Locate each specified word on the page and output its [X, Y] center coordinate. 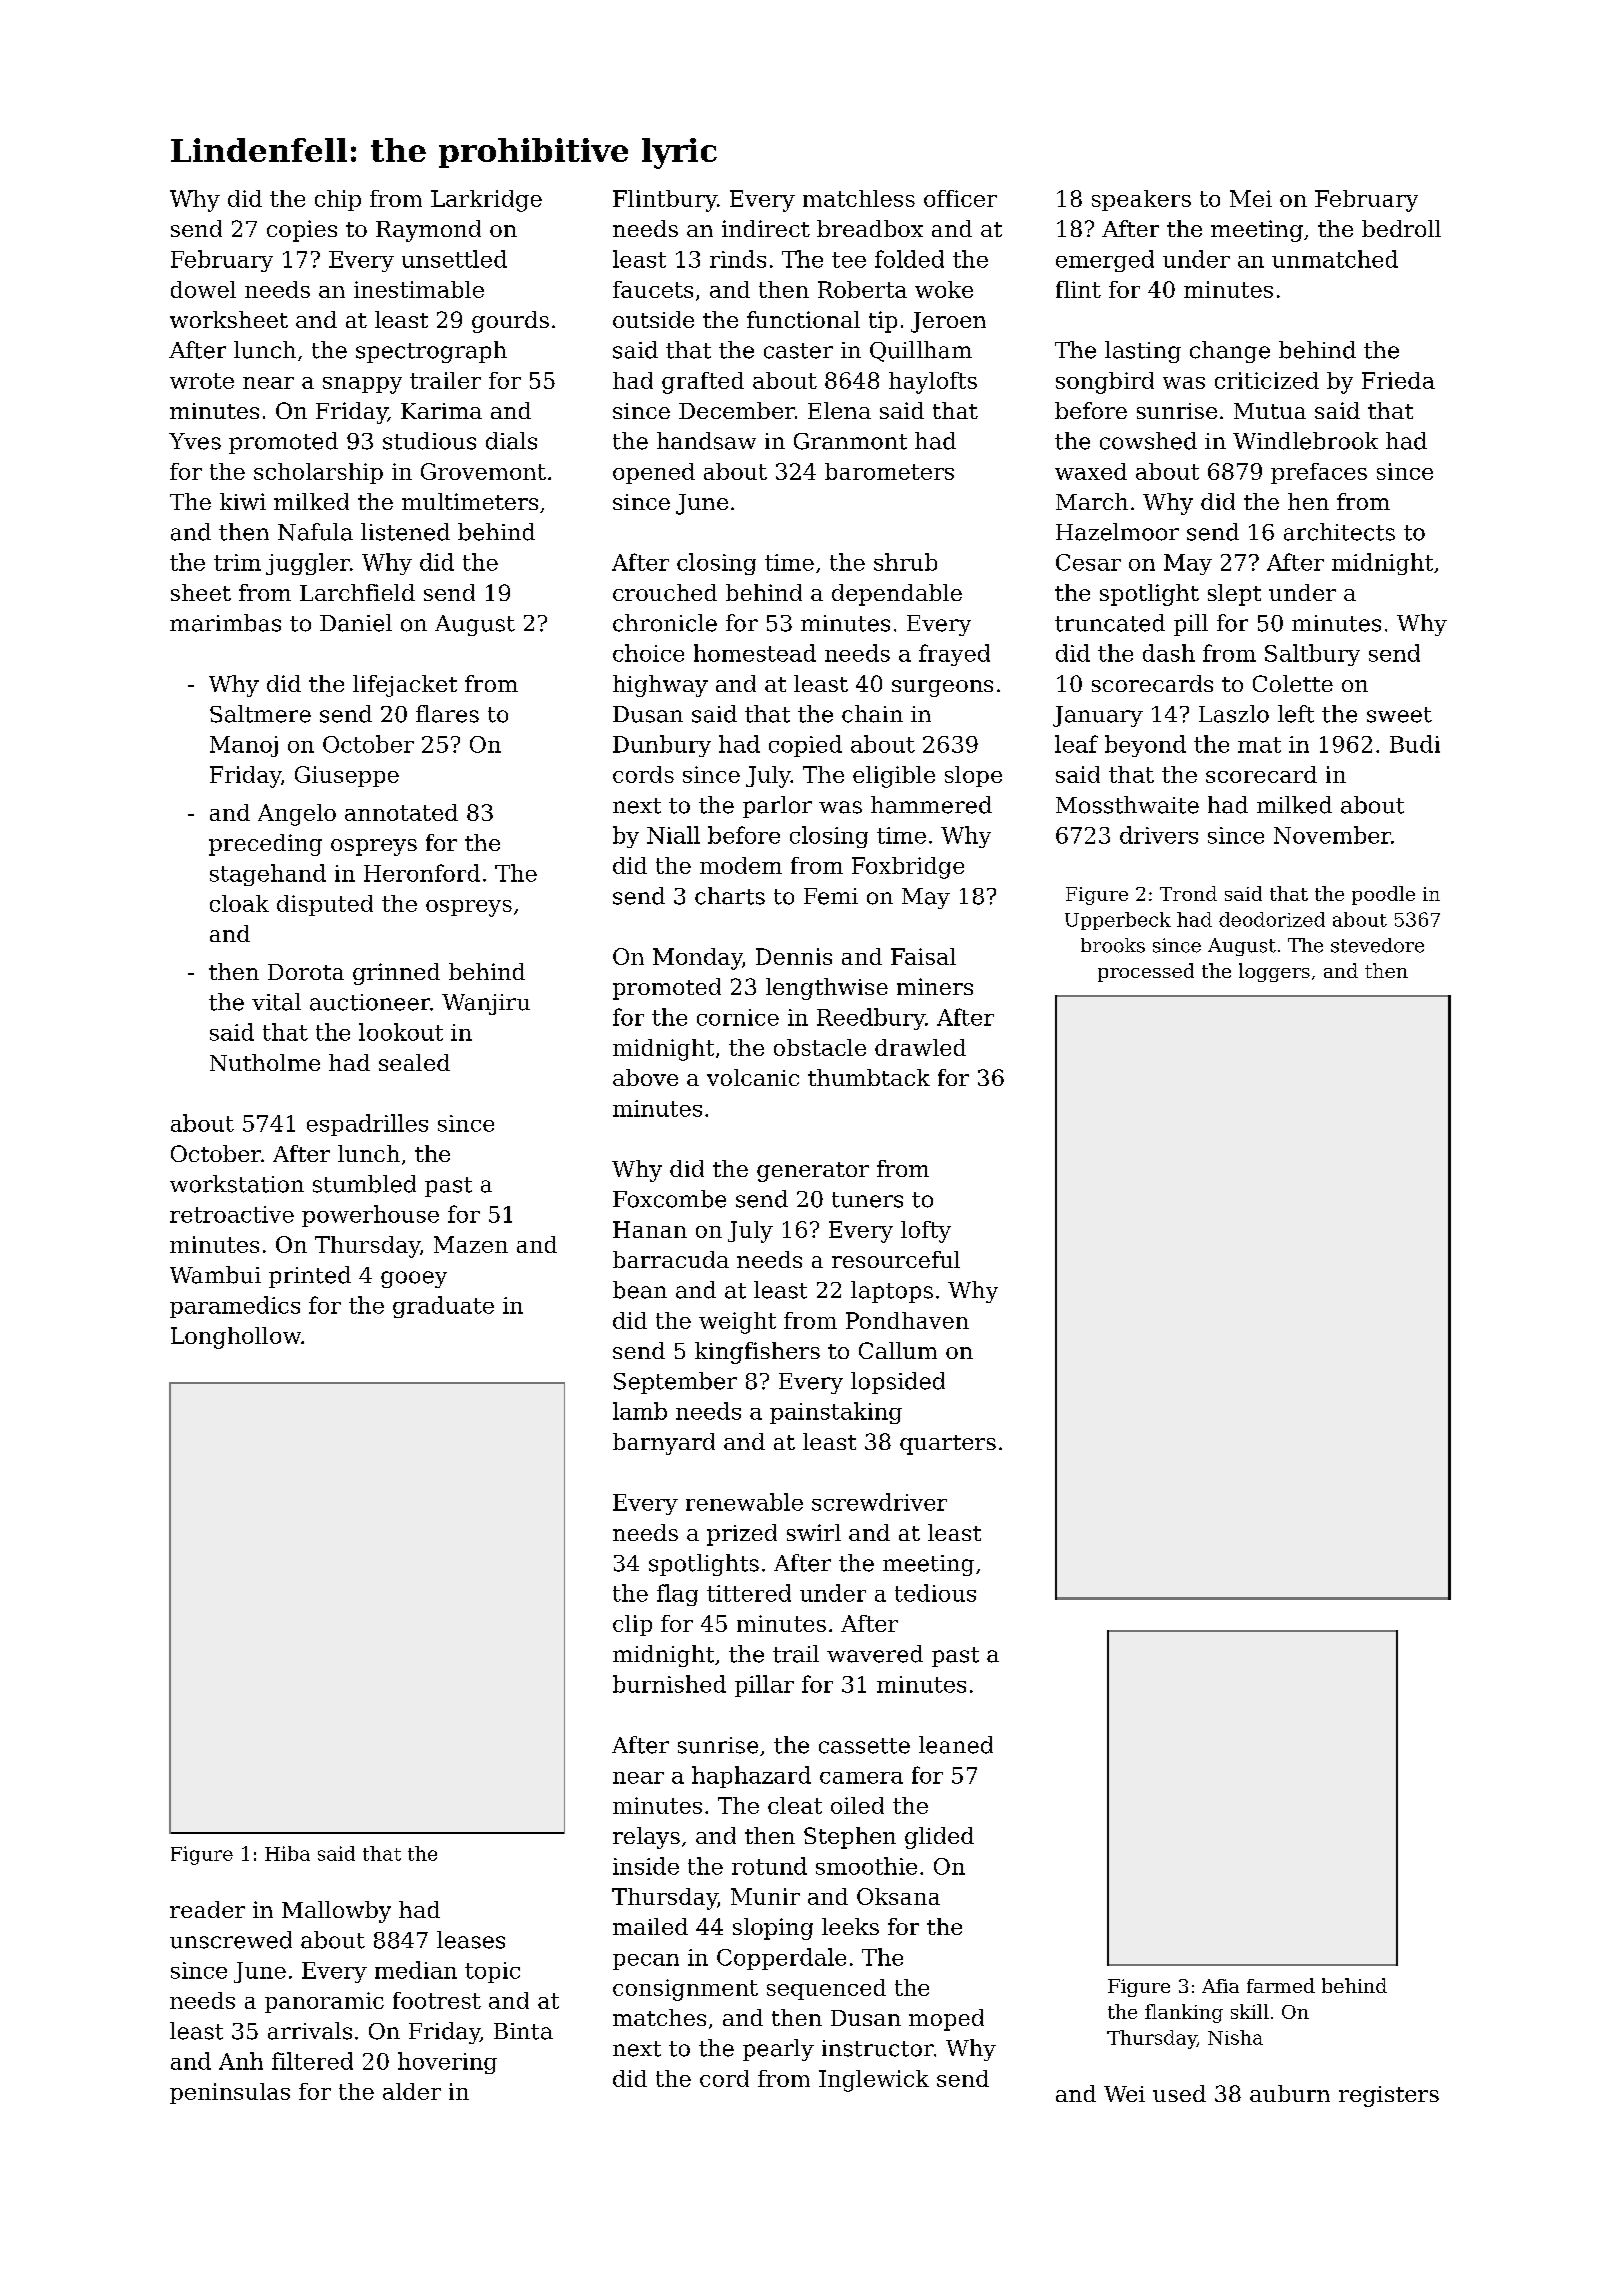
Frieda [1398, 380]
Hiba [287, 1853]
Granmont [850, 441]
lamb [640, 1411]
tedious [935, 1593]
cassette [864, 1746]
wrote [202, 381]
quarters [948, 1445]
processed [1146, 972]
